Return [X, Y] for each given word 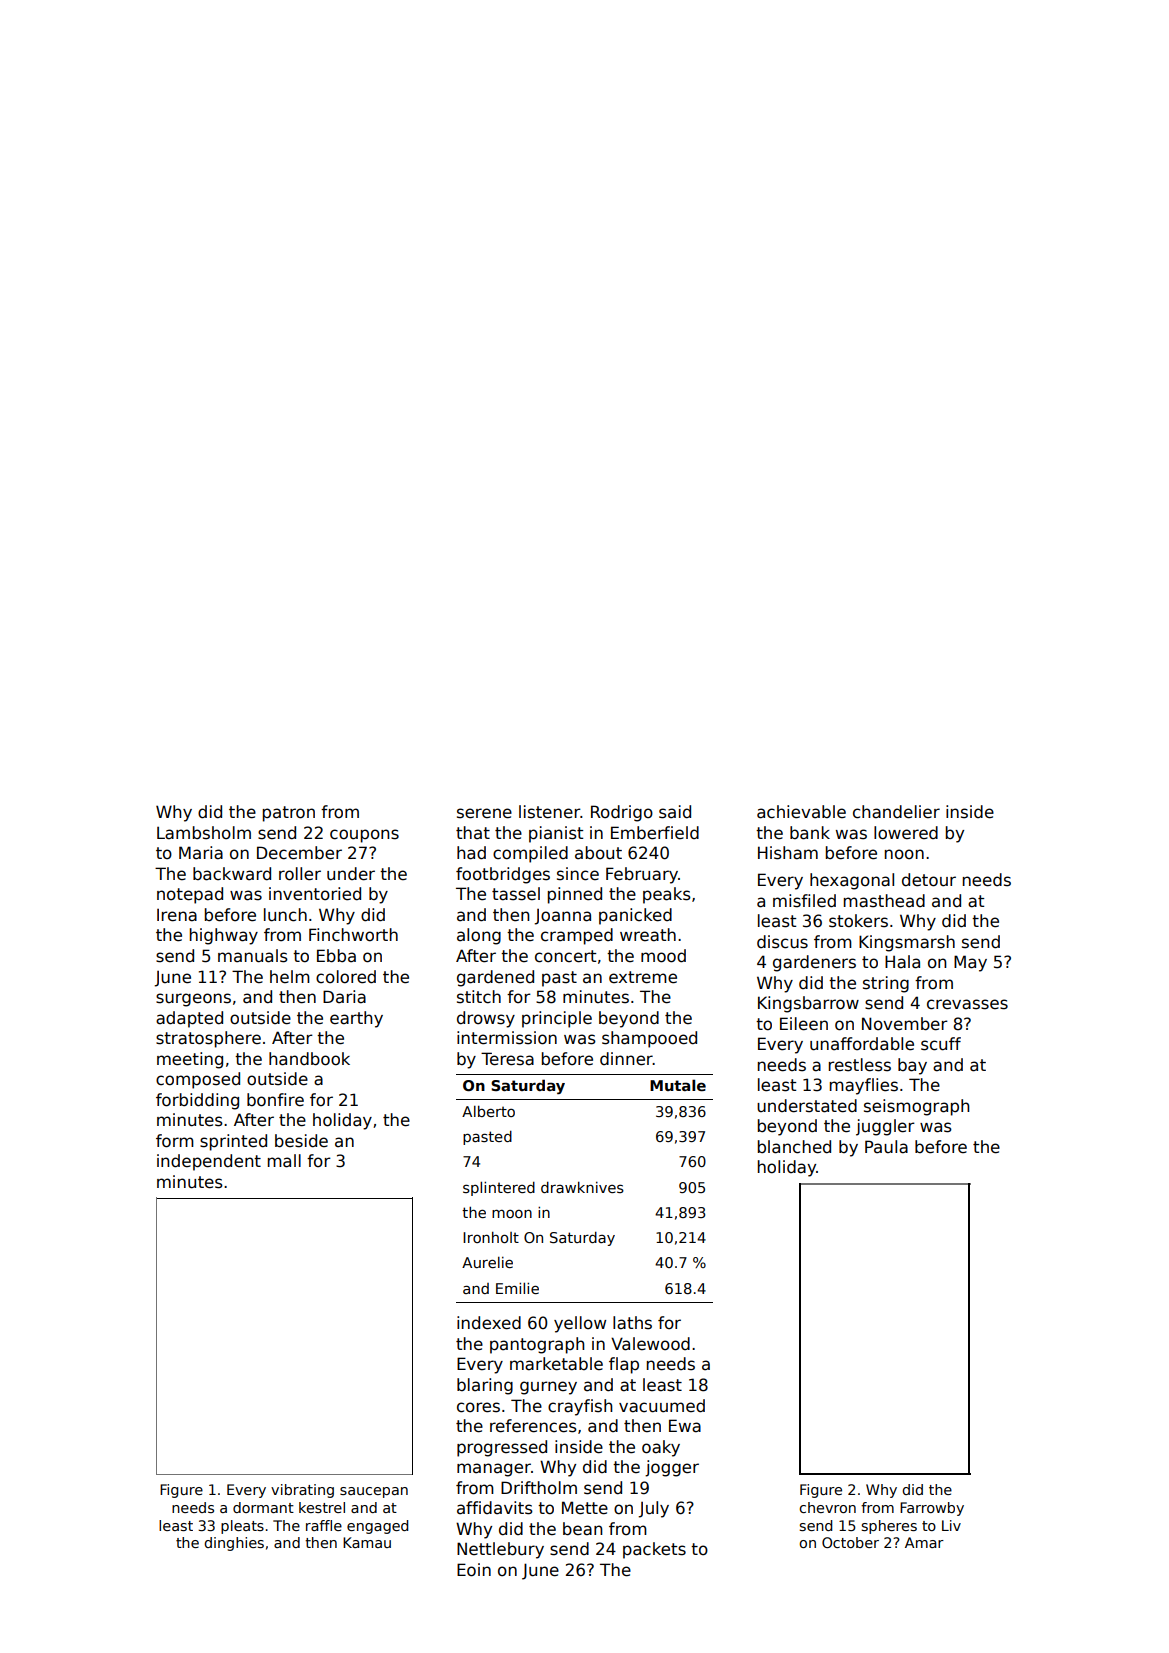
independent [209, 1162]
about [598, 853]
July [653, 1509]
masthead [884, 901]
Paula [886, 1147]
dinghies [234, 1544]
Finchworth [353, 935]
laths [632, 1323]
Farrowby [932, 1509]
